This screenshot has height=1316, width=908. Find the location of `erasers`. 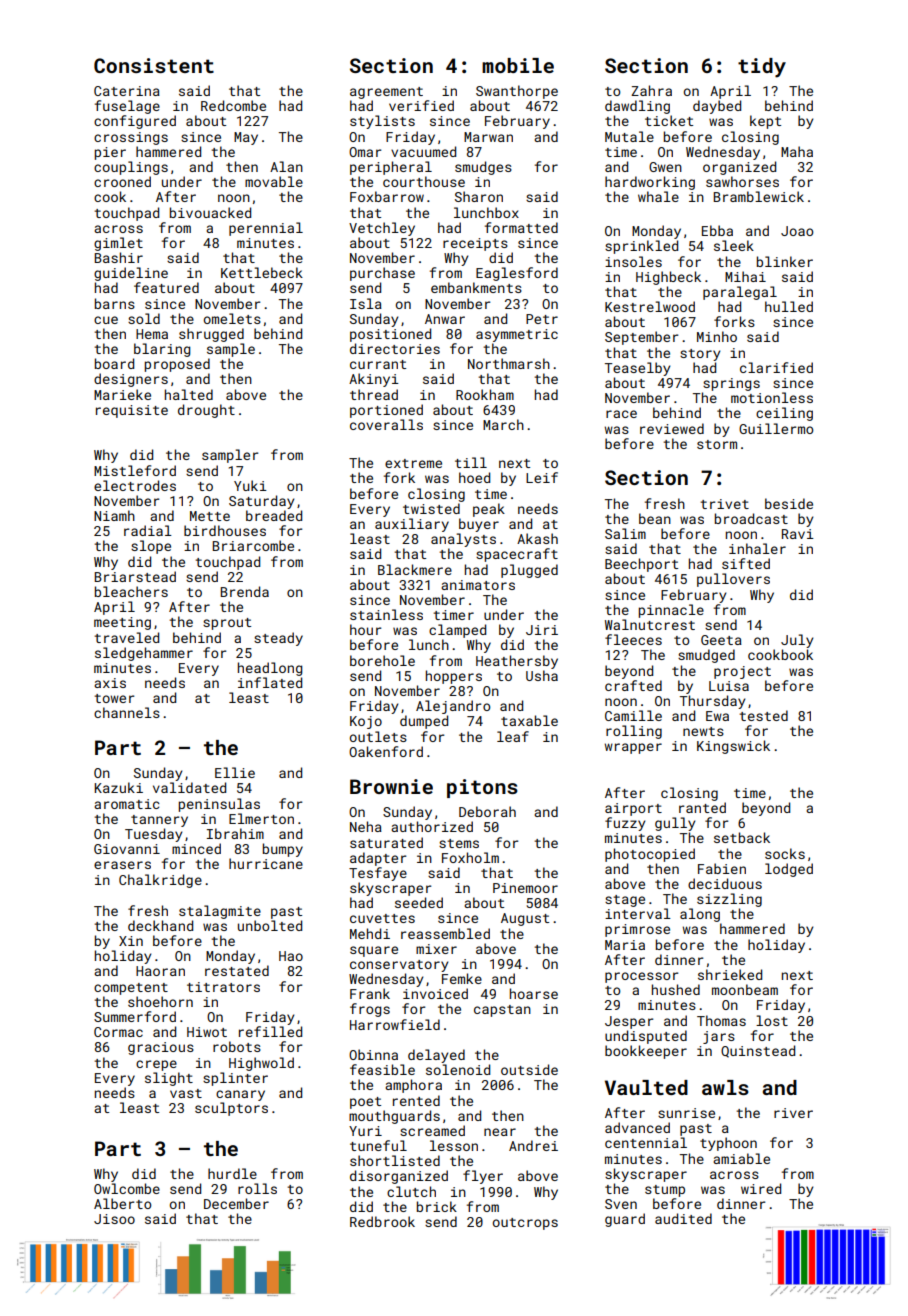

erasers is located at coordinates (122, 865).
